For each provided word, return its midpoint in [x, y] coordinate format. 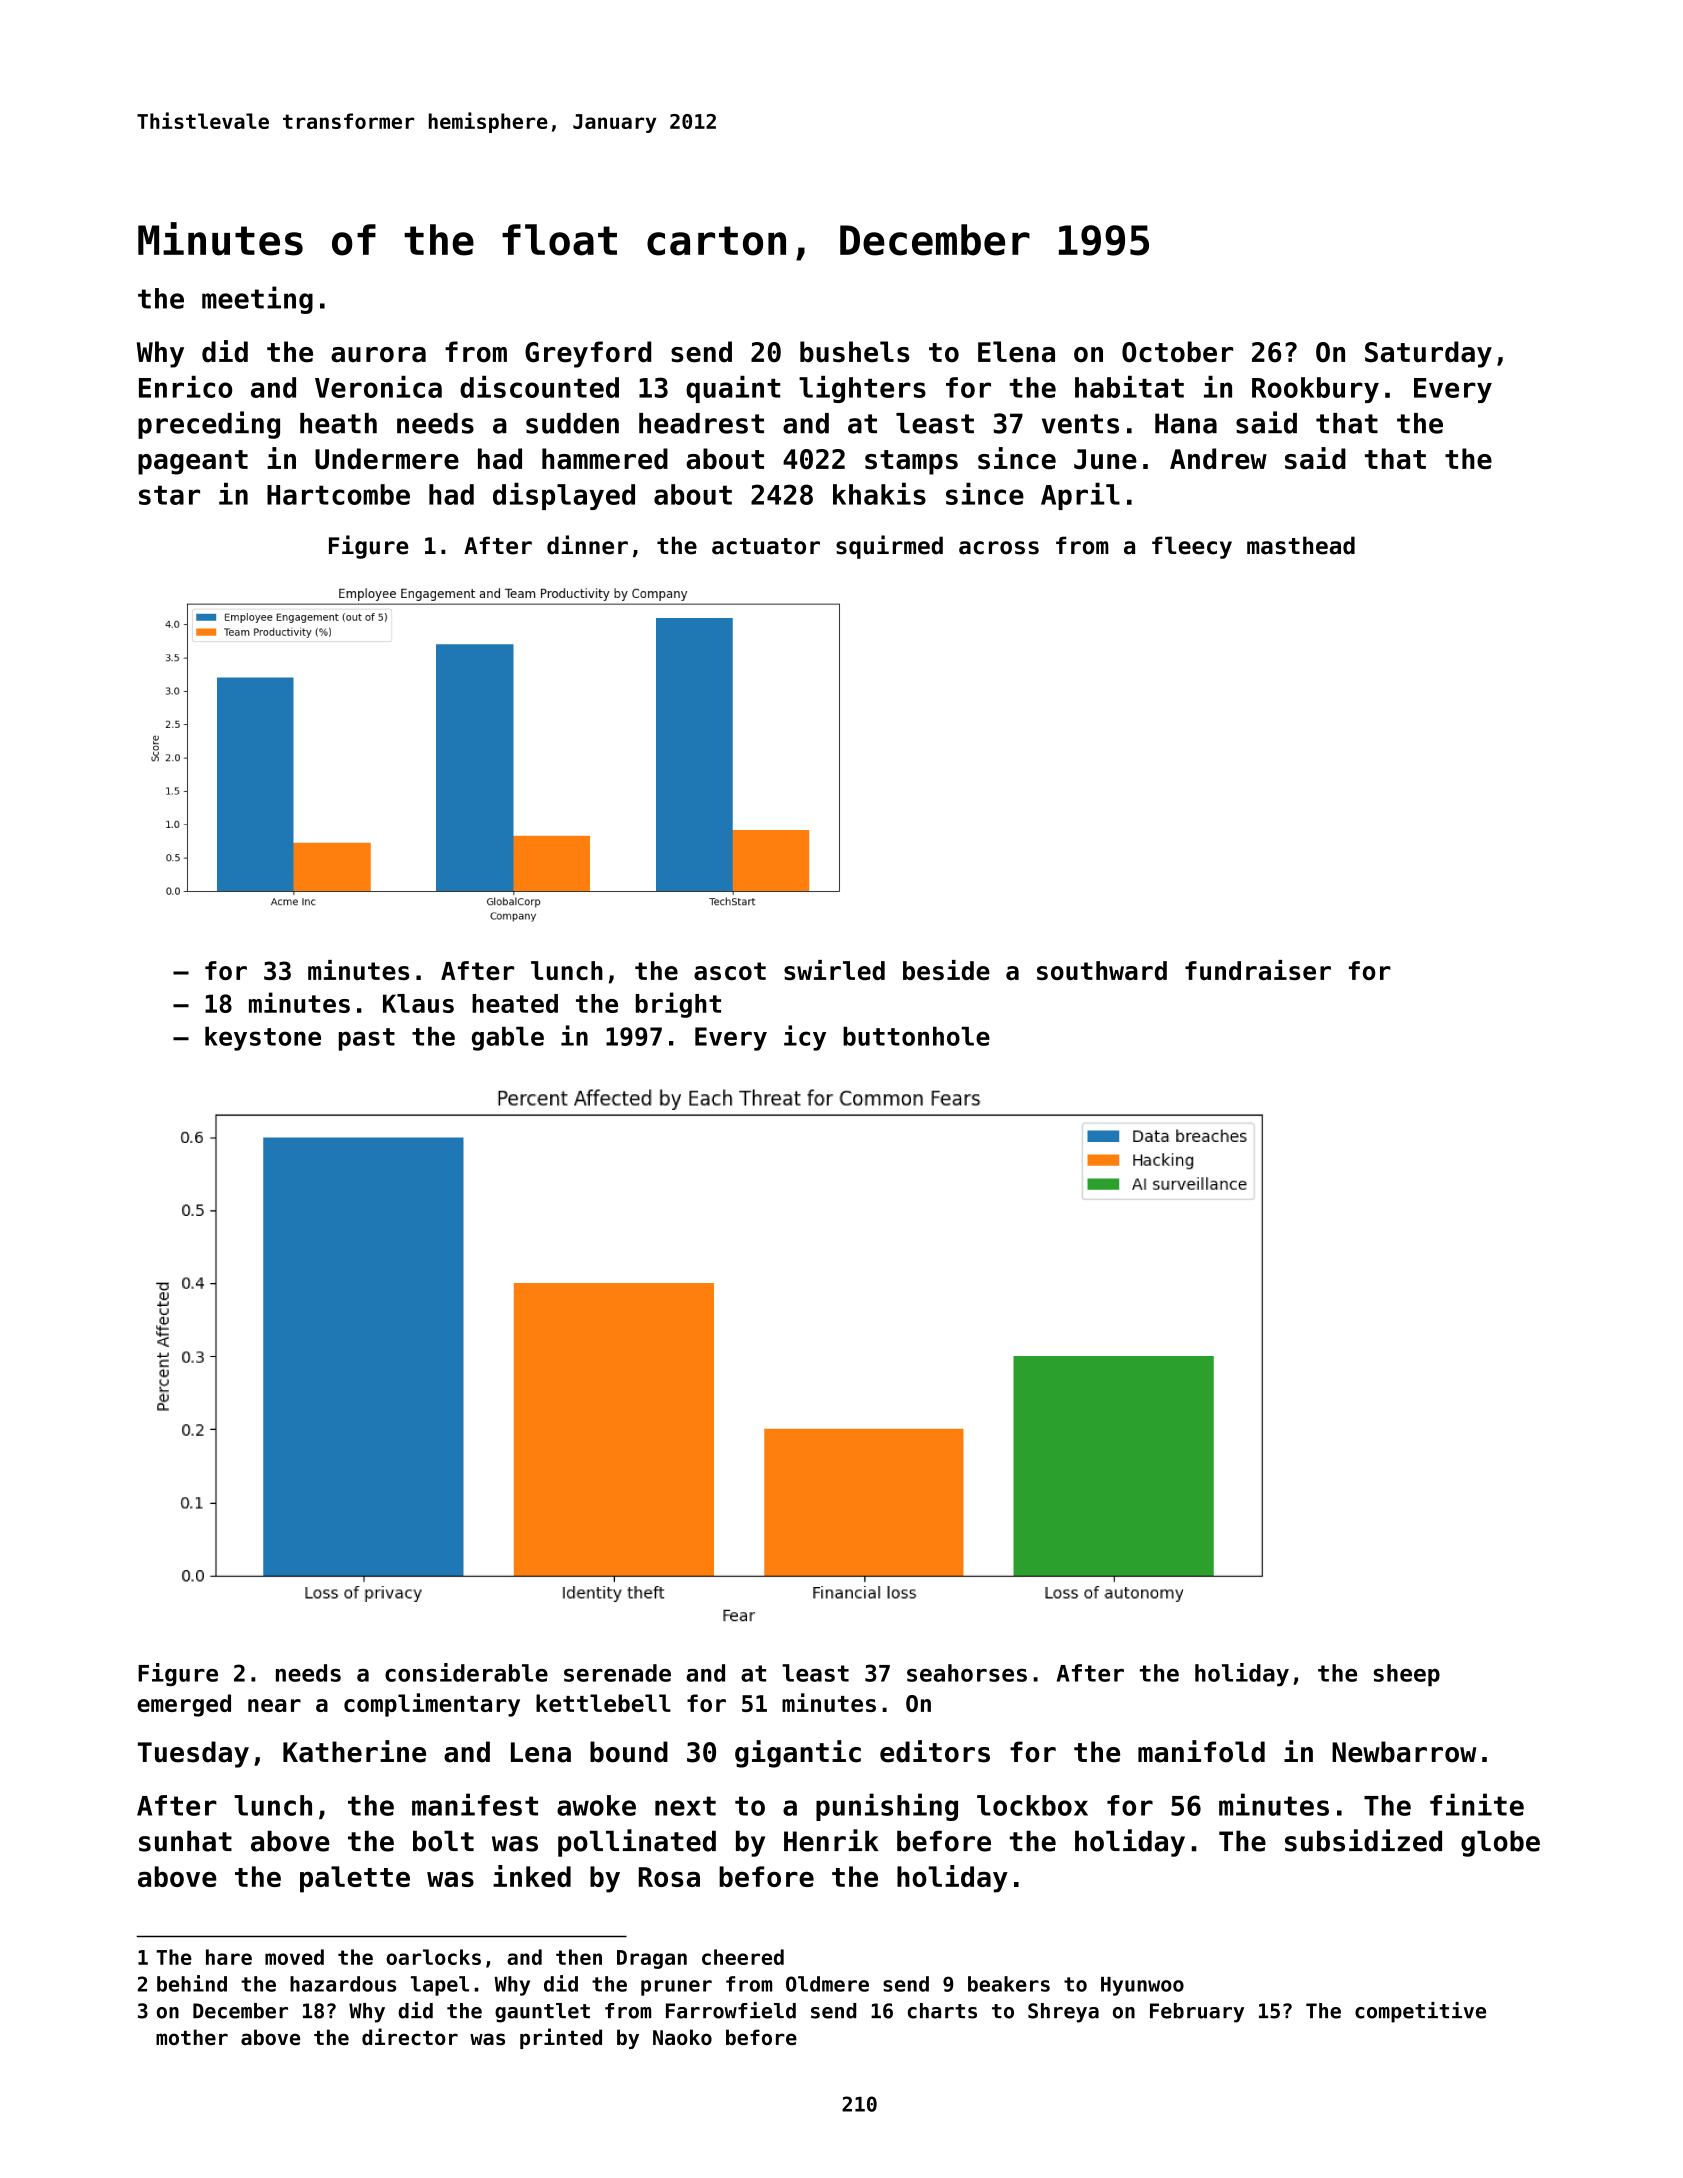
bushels [855, 352]
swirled [834, 970]
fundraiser [1258, 970]
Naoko [682, 2037]
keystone [263, 1039]
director [410, 2036]
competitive [1420, 2012]
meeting [257, 300]
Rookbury [1315, 390]
